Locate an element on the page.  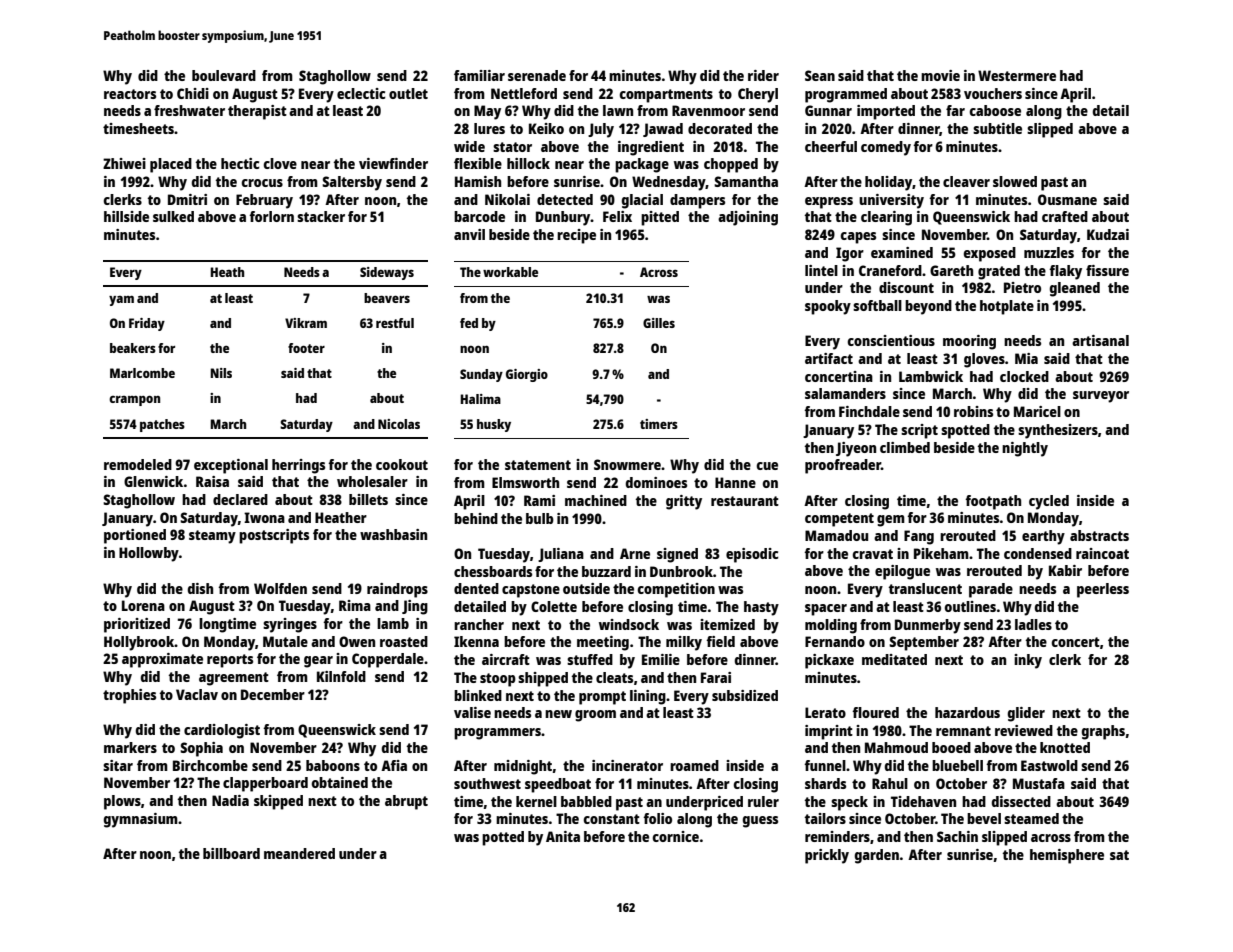
restful is located at coordinates (395, 323).
